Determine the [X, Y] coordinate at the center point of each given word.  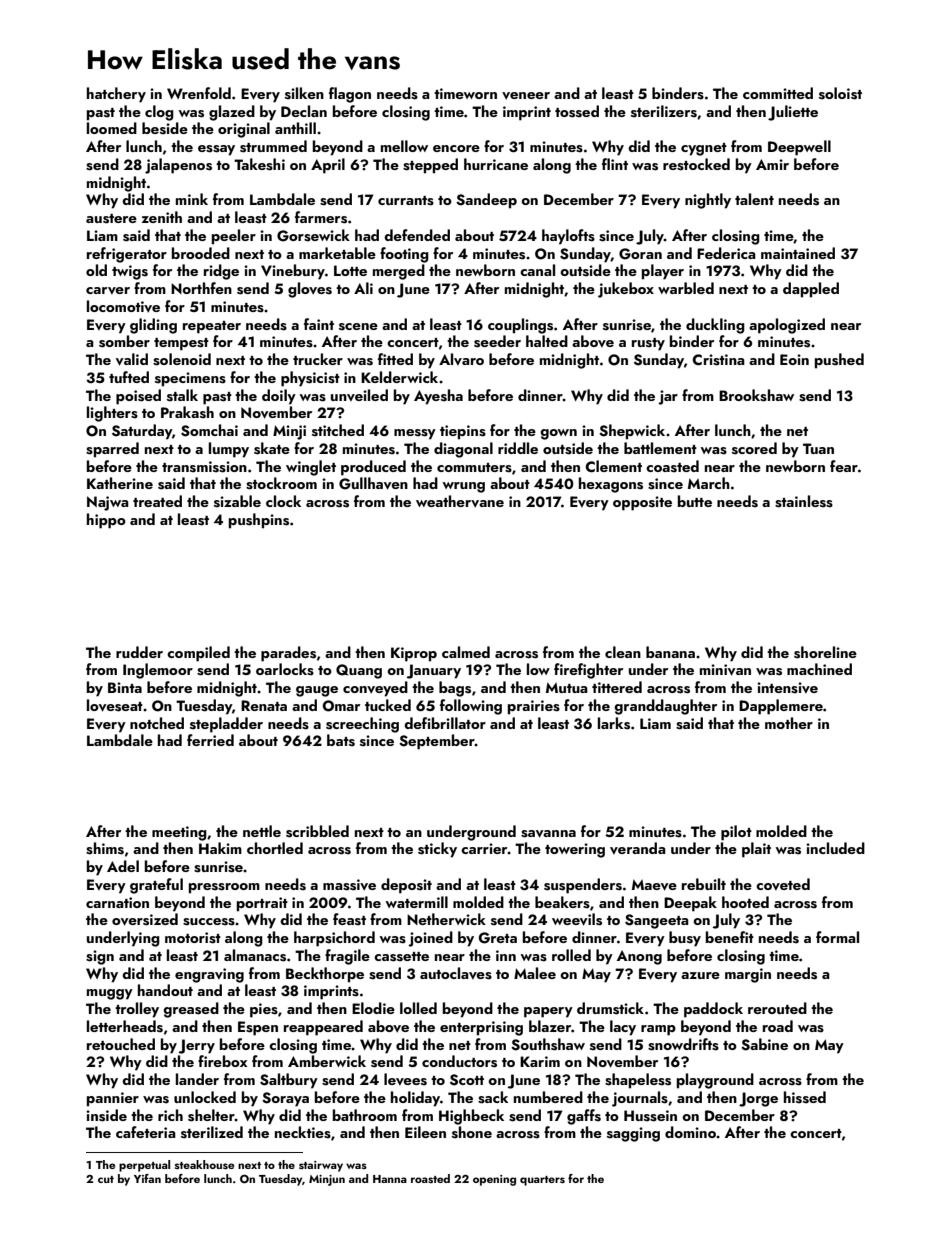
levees [405, 1079]
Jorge [758, 1099]
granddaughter [665, 707]
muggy [110, 994]
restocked [696, 164]
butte [695, 501]
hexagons [611, 485]
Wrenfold [199, 93]
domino [690, 1132]
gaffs [584, 1117]
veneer [526, 96]
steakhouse [204, 1164]
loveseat [115, 705]
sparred [112, 450]
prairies [534, 707]
